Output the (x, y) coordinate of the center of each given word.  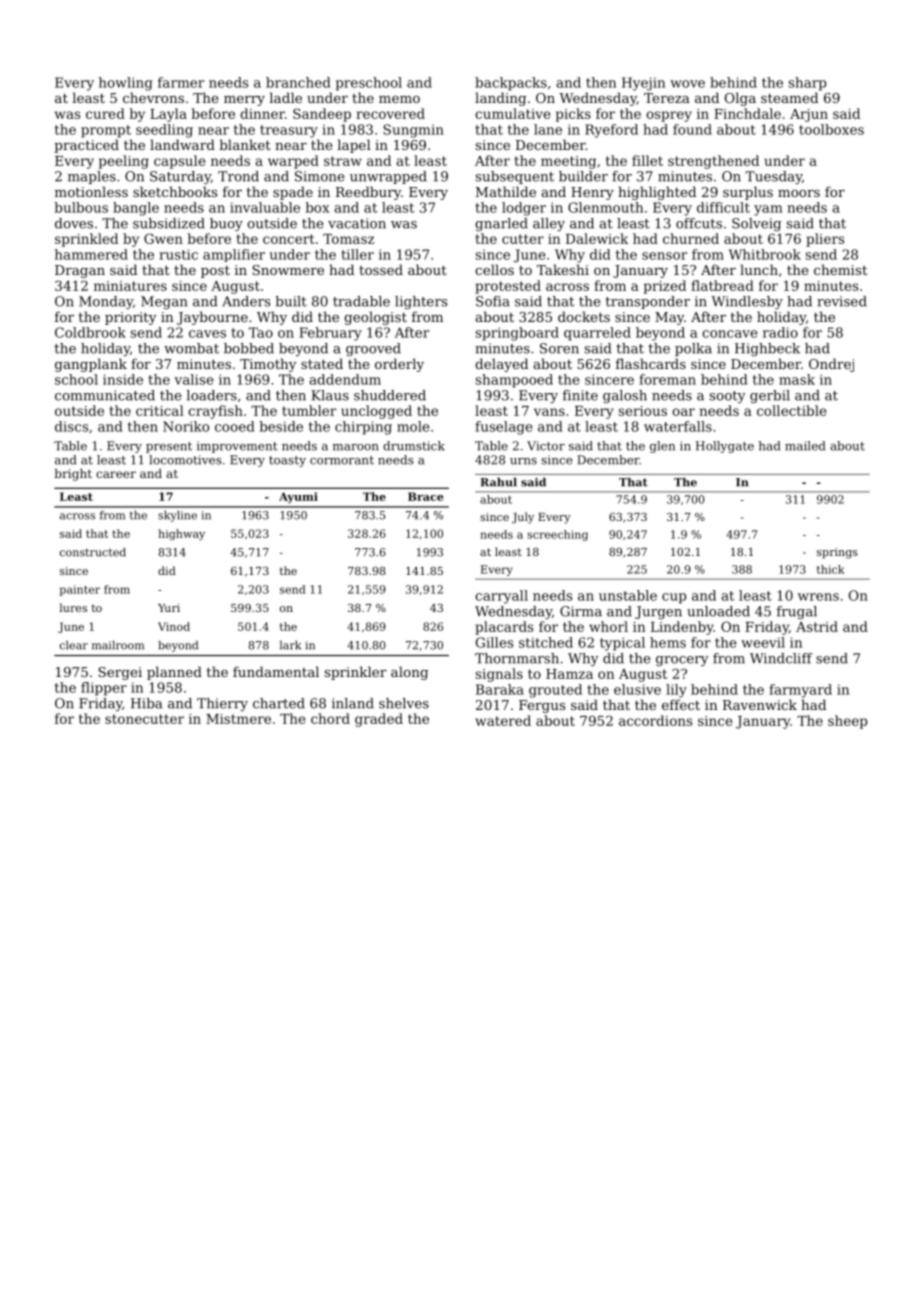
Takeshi (563, 269)
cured (105, 113)
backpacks (511, 84)
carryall (501, 597)
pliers (825, 240)
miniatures (130, 286)
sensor (664, 256)
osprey (669, 116)
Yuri (169, 608)
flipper (104, 689)
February (330, 334)
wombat (191, 348)
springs (837, 553)
